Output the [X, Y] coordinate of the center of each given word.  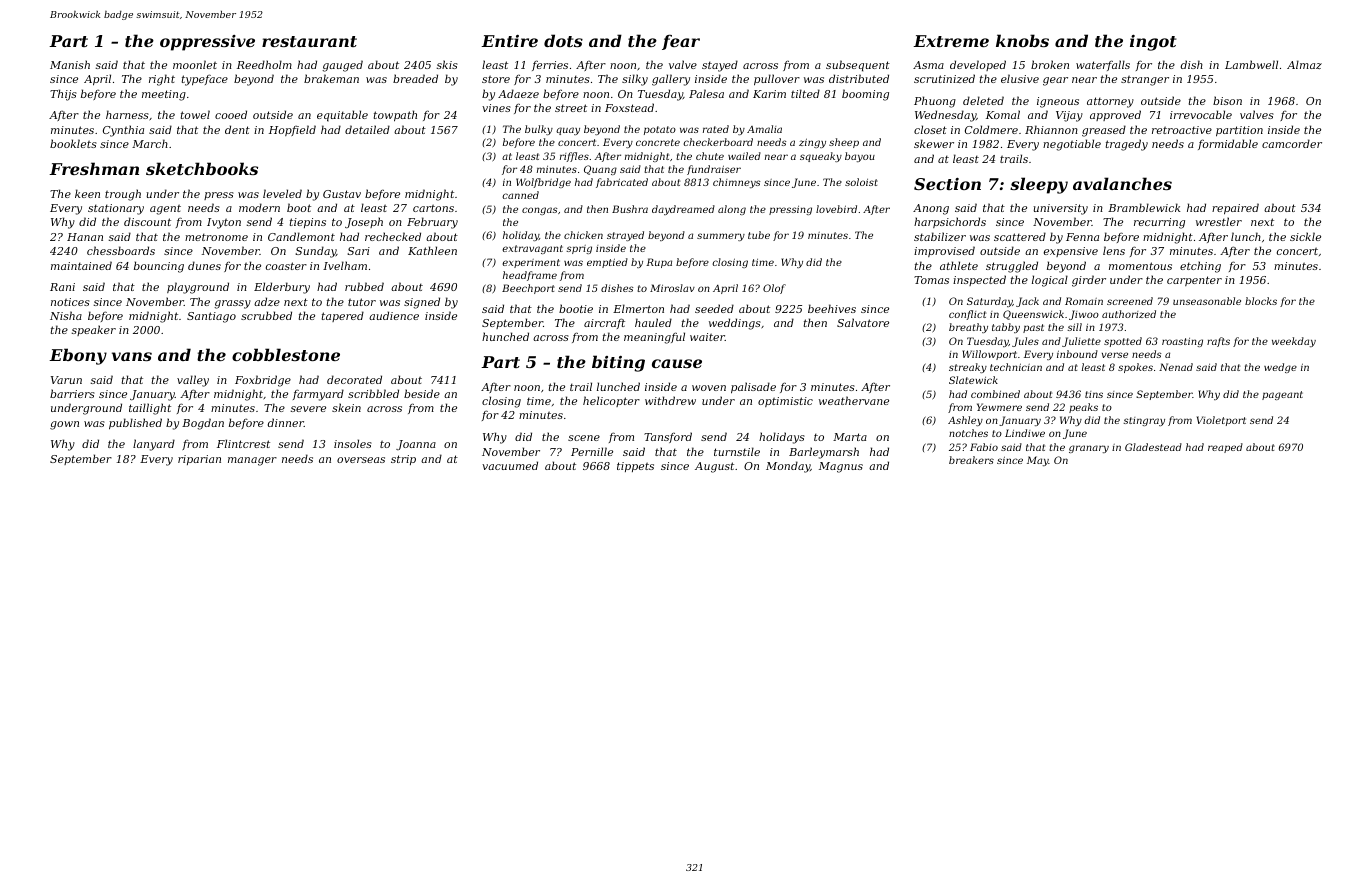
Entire [509, 41]
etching [1200, 267]
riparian [199, 460]
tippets [635, 467]
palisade [753, 388]
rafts [1218, 342]
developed [978, 65]
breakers [971, 460]
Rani [62, 287]
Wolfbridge [543, 183]
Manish [70, 64]
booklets [73, 143]
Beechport [528, 289]
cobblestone [286, 354]
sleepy [1039, 185]
